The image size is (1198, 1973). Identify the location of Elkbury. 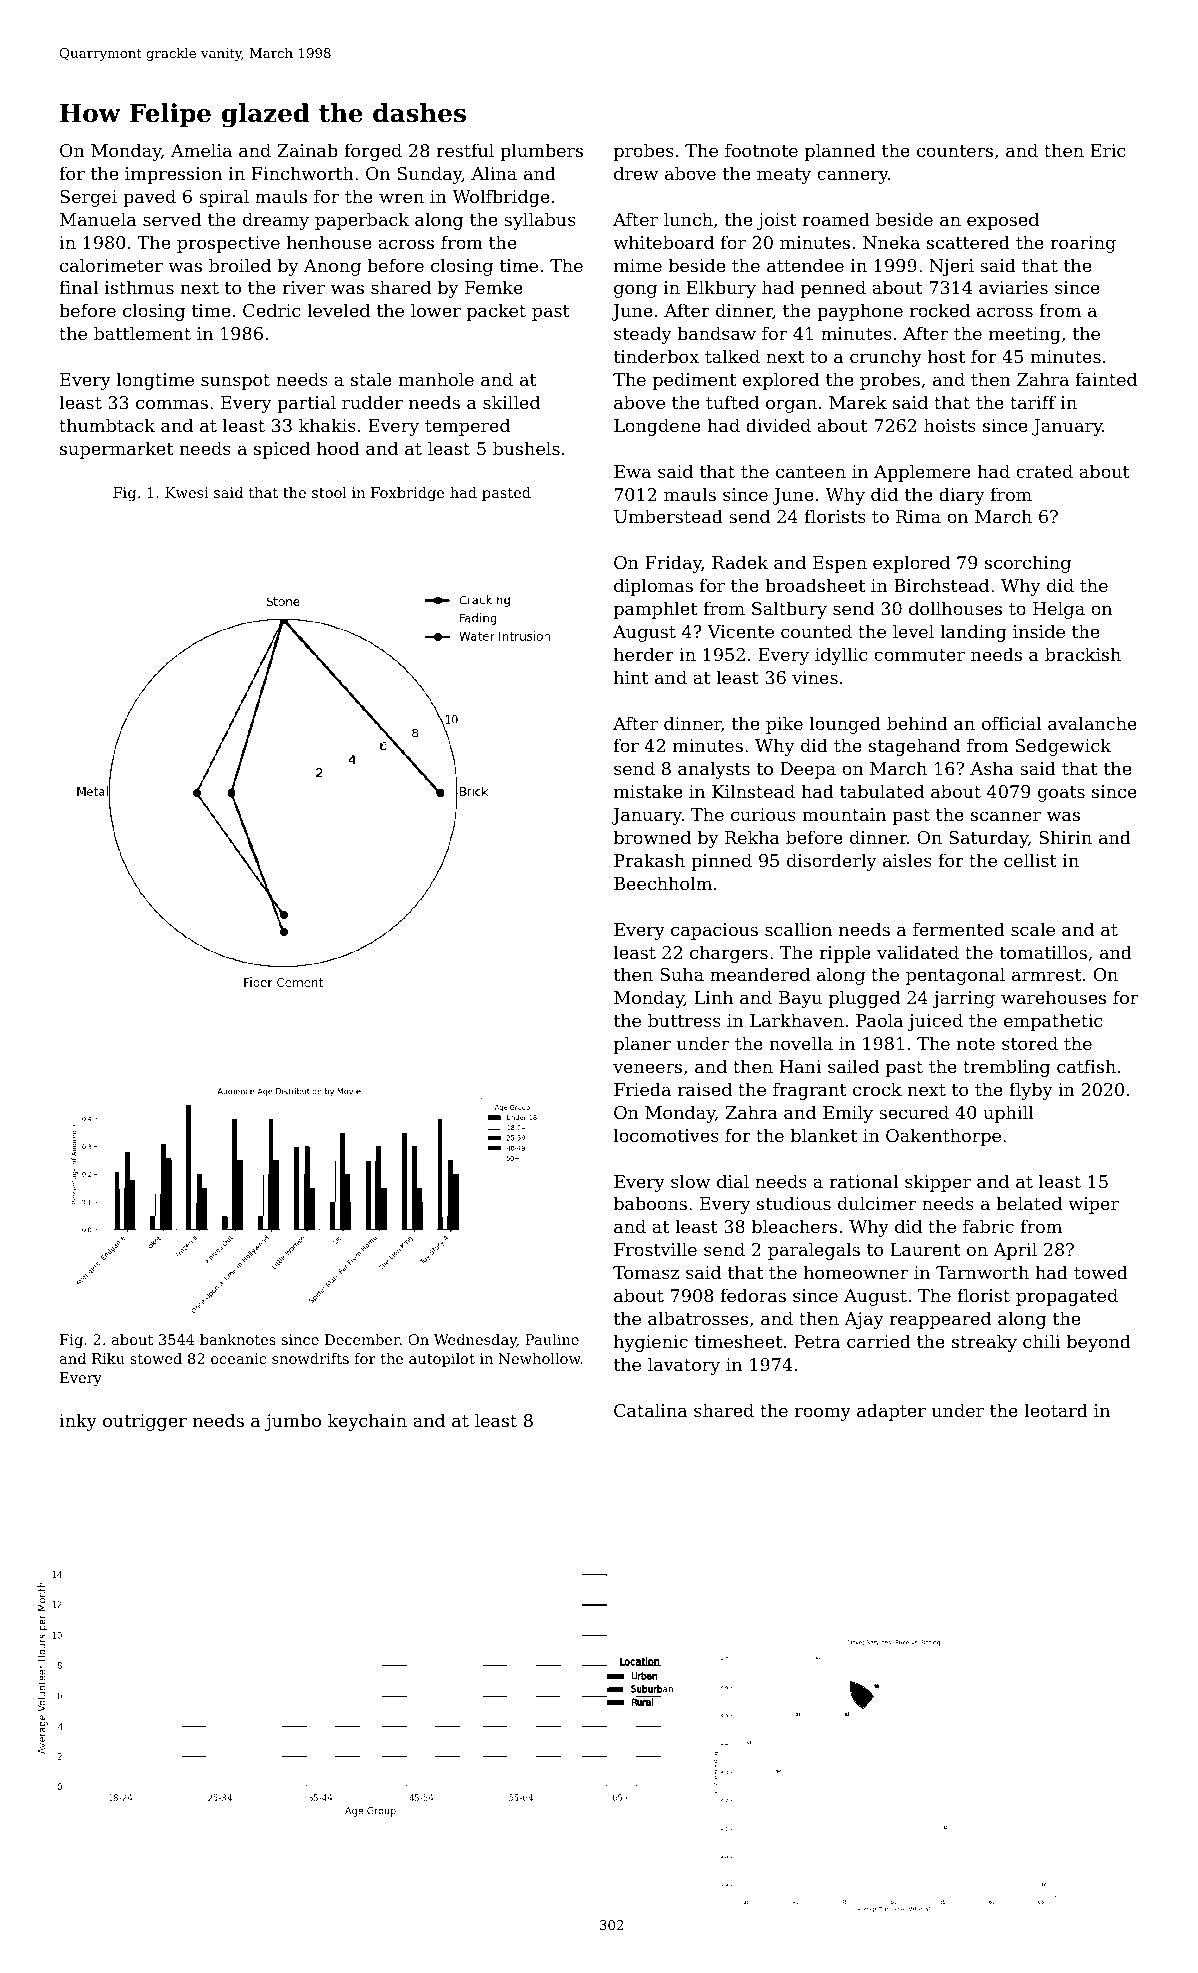
(721, 289).
